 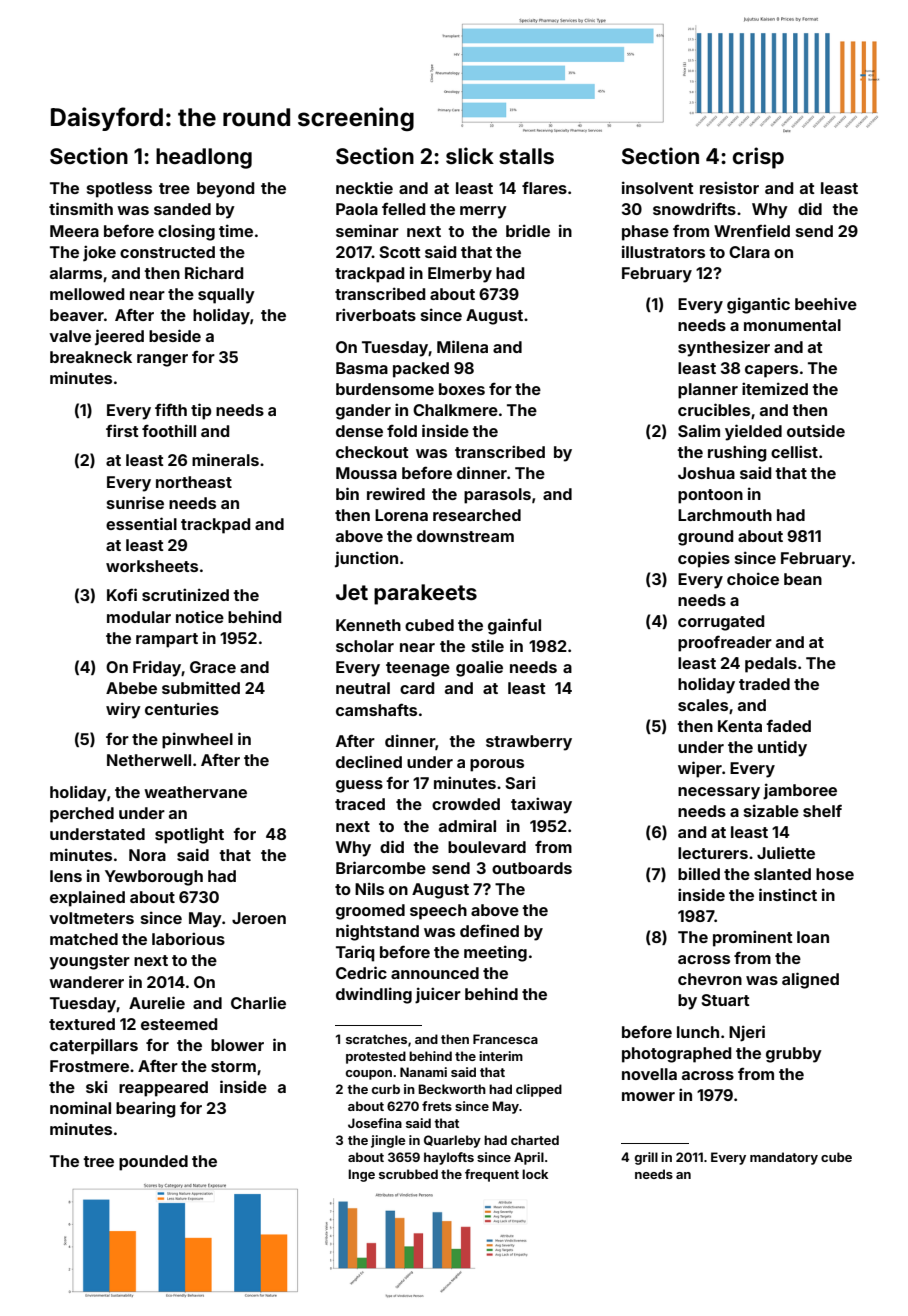 What do you see at coordinates (753, 578) in the screenshot?
I see `choice` at bounding box center [753, 578].
